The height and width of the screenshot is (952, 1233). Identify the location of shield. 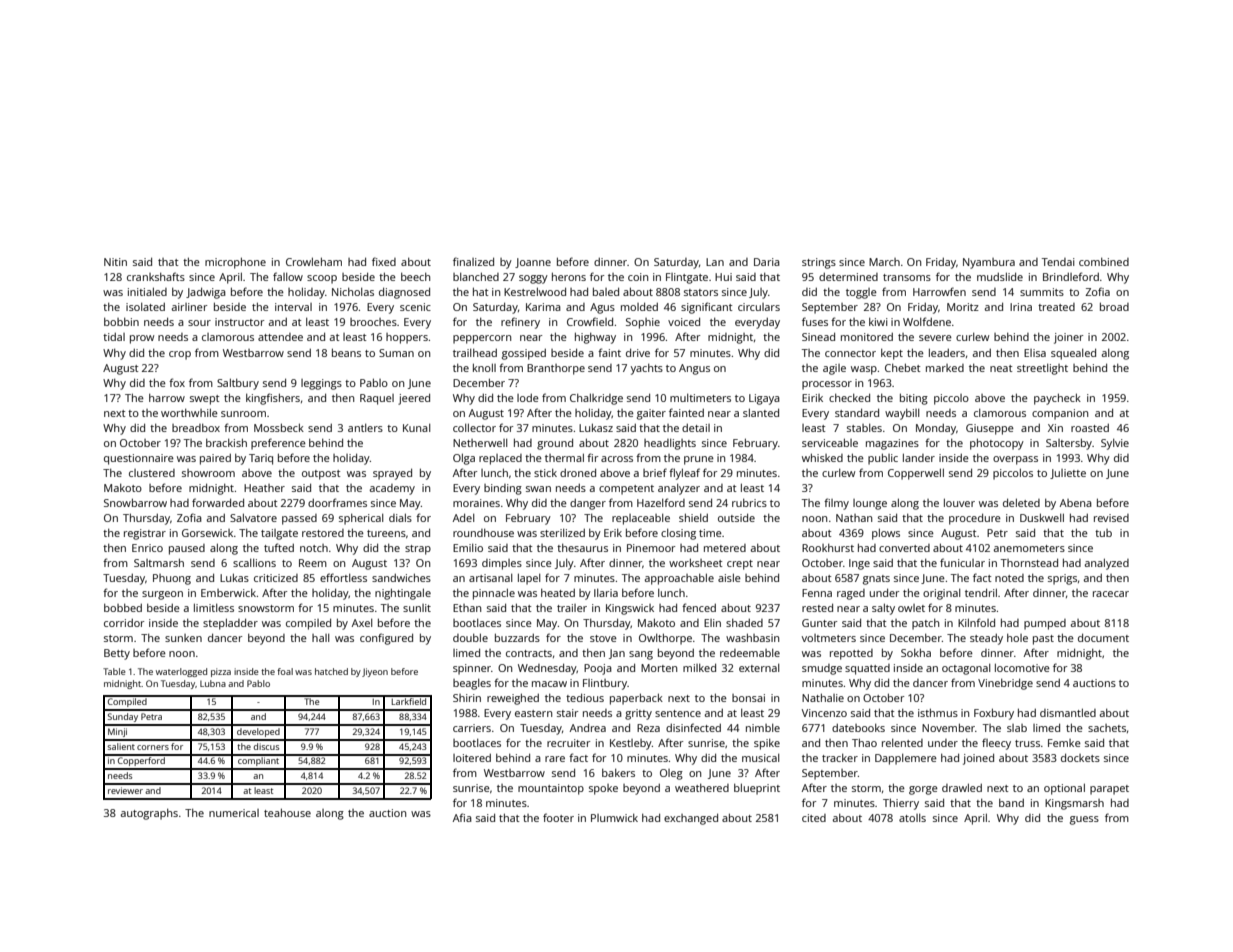
(693, 517).
